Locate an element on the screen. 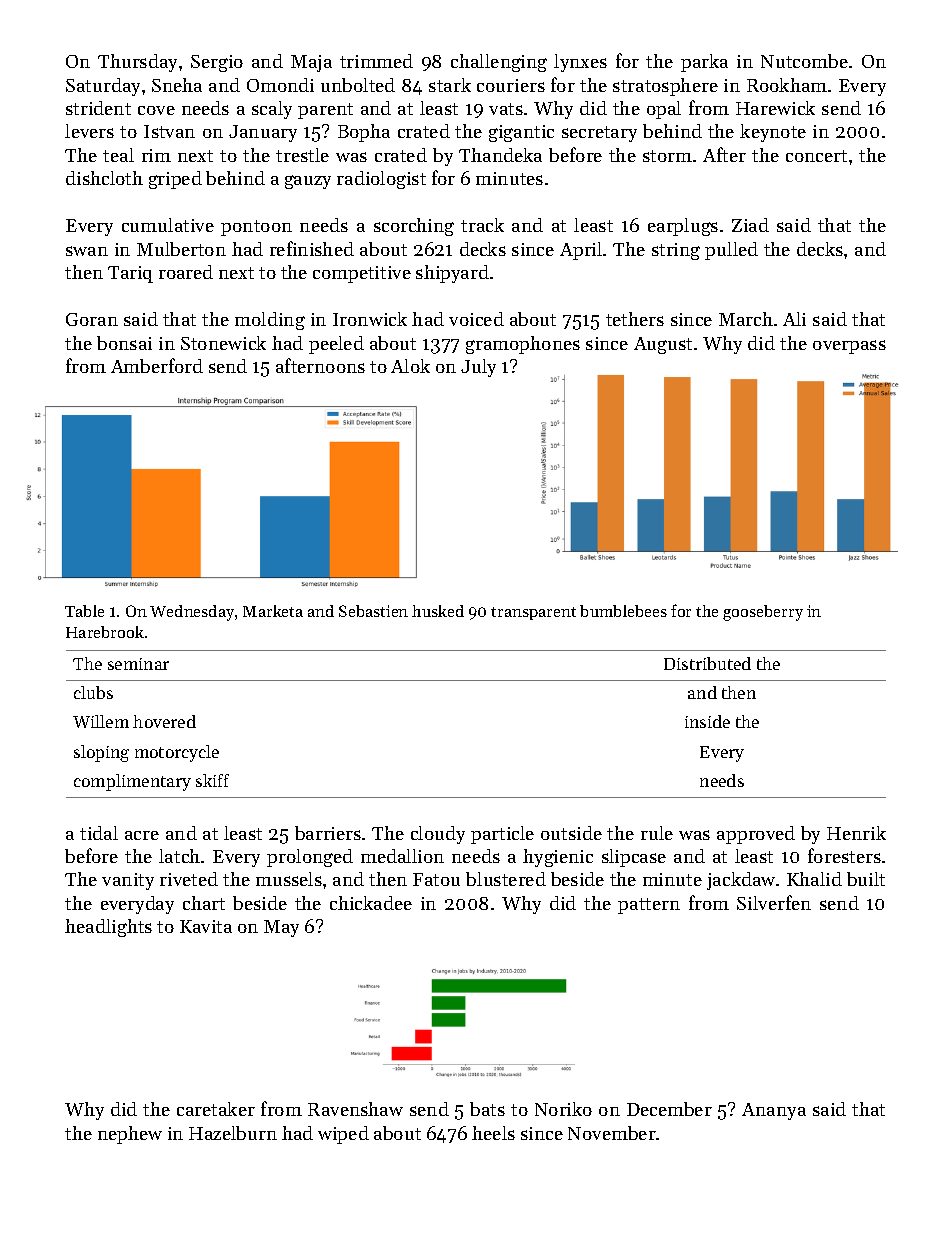 The width and height of the screenshot is (952, 1233). tethers is located at coordinates (635, 319).
